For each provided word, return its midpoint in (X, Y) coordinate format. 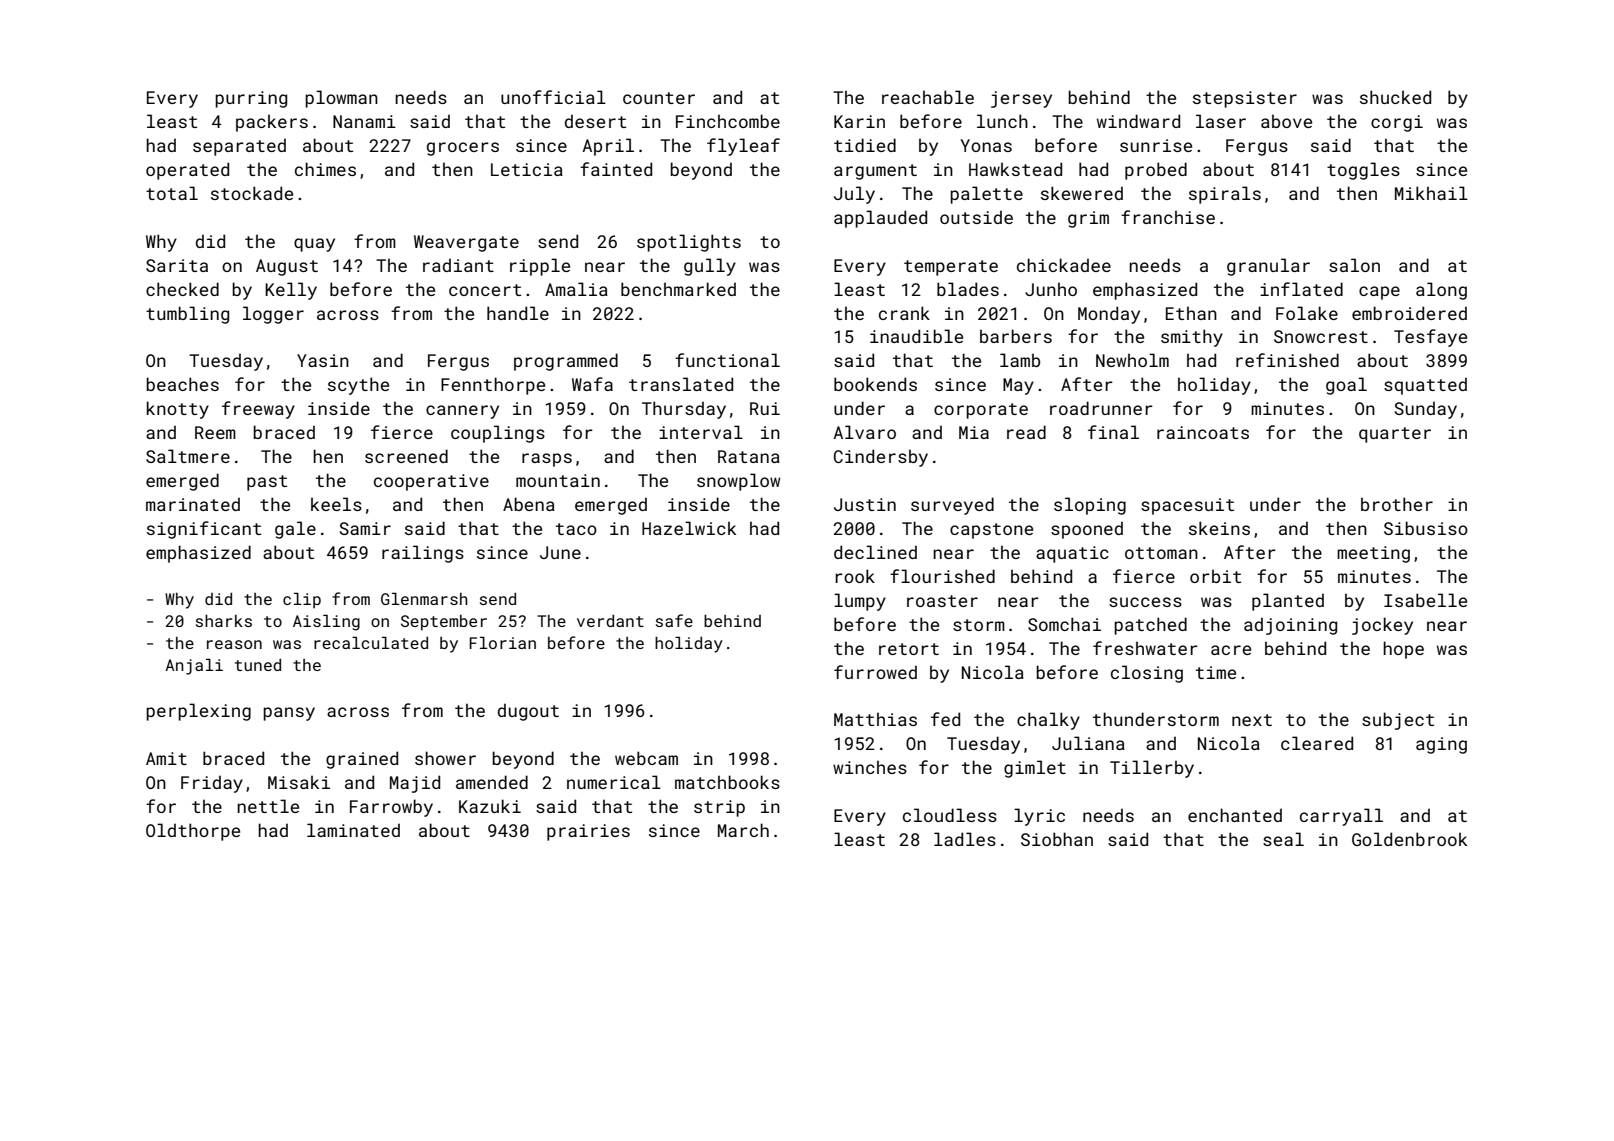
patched (1150, 626)
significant (204, 530)
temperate (951, 268)
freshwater (1145, 648)
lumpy (860, 602)
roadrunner (1101, 408)
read (1026, 432)
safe (674, 620)
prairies (588, 832)
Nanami (364, 121)
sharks (224, 621)
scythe (358, 386)
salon (1354, 265)
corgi (1397, 123)
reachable (928, 97)
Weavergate (466, 243)
